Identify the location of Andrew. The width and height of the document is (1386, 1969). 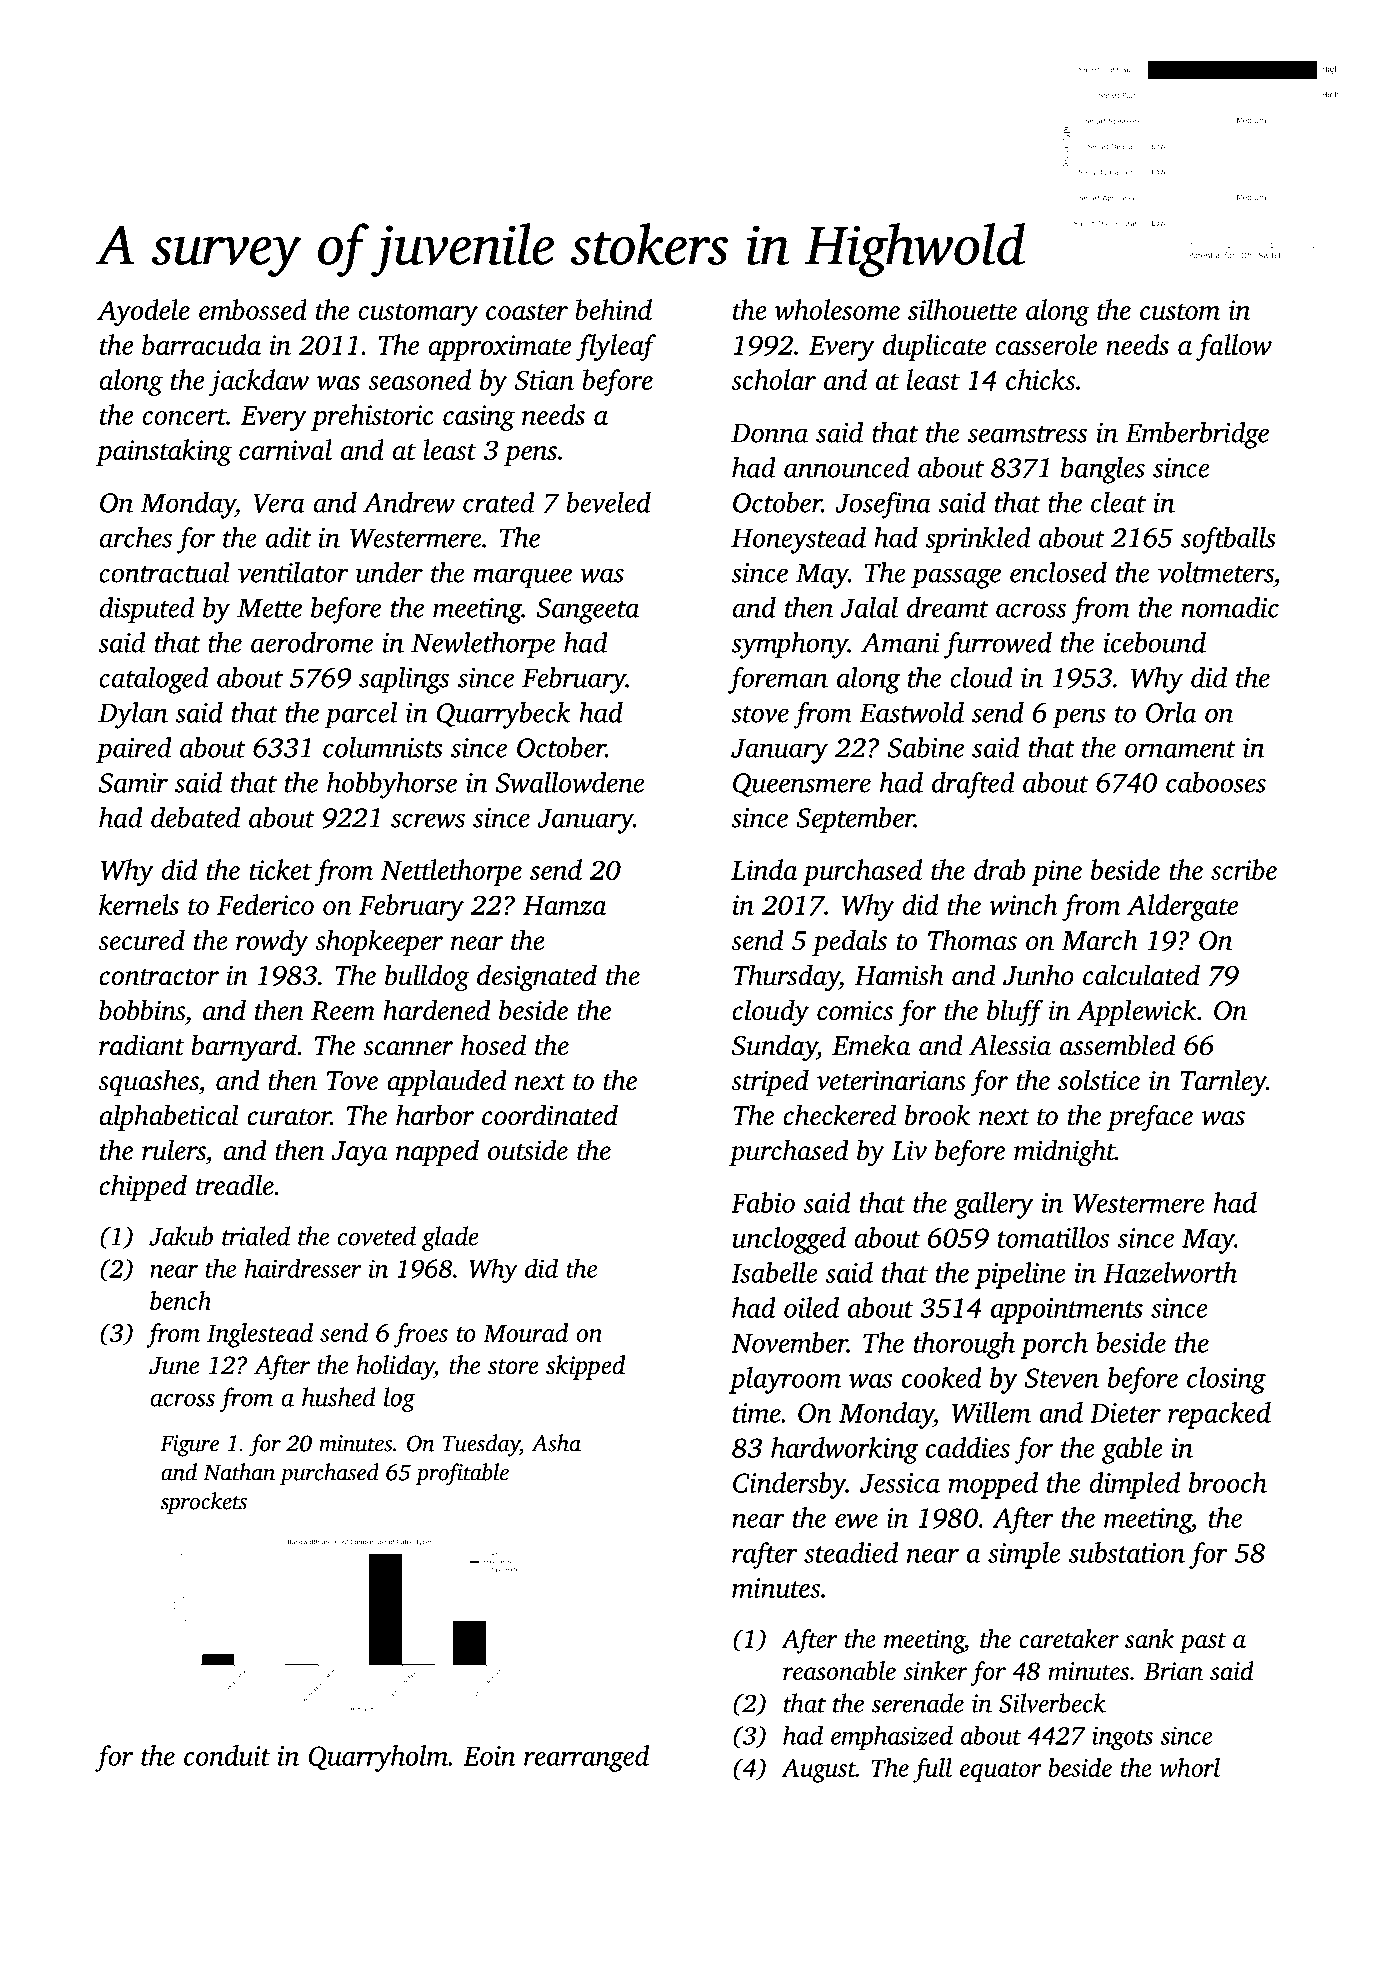
(409, 502).
